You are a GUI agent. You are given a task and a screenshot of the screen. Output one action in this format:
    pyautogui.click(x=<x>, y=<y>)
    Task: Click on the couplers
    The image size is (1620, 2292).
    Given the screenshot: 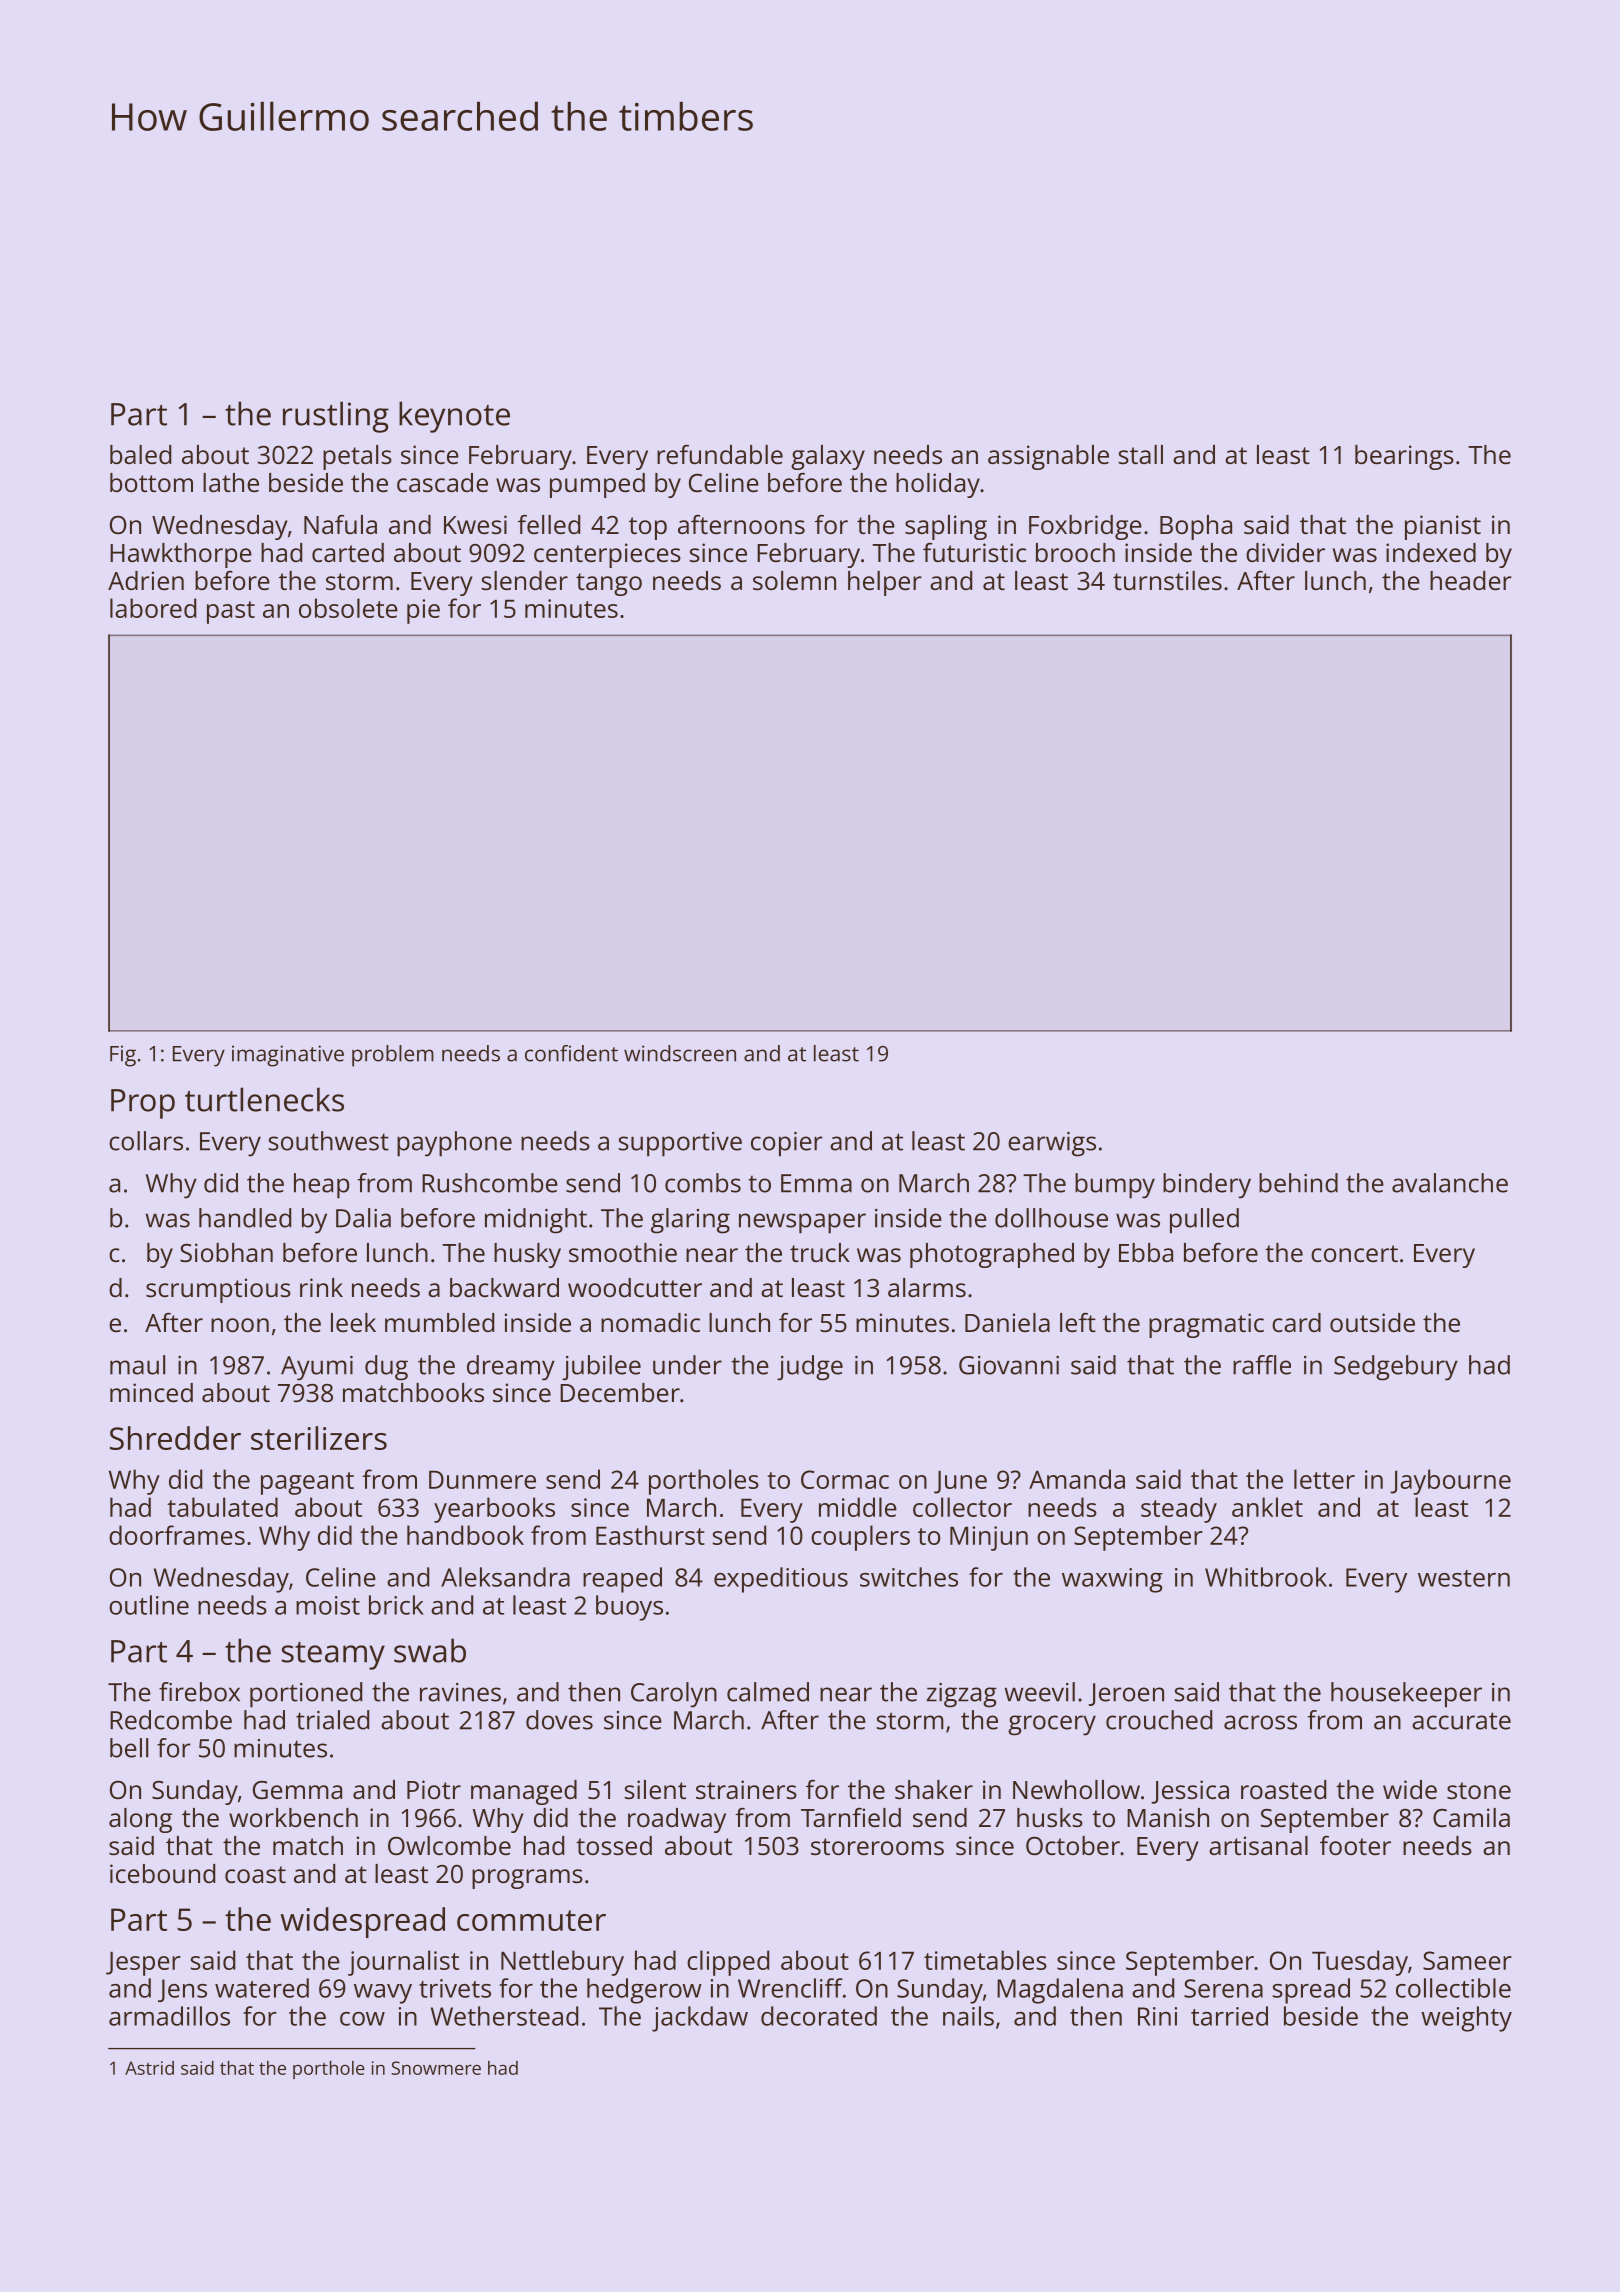 What is the action you would take?
    pyautogui.click(x=860, y=1538)
